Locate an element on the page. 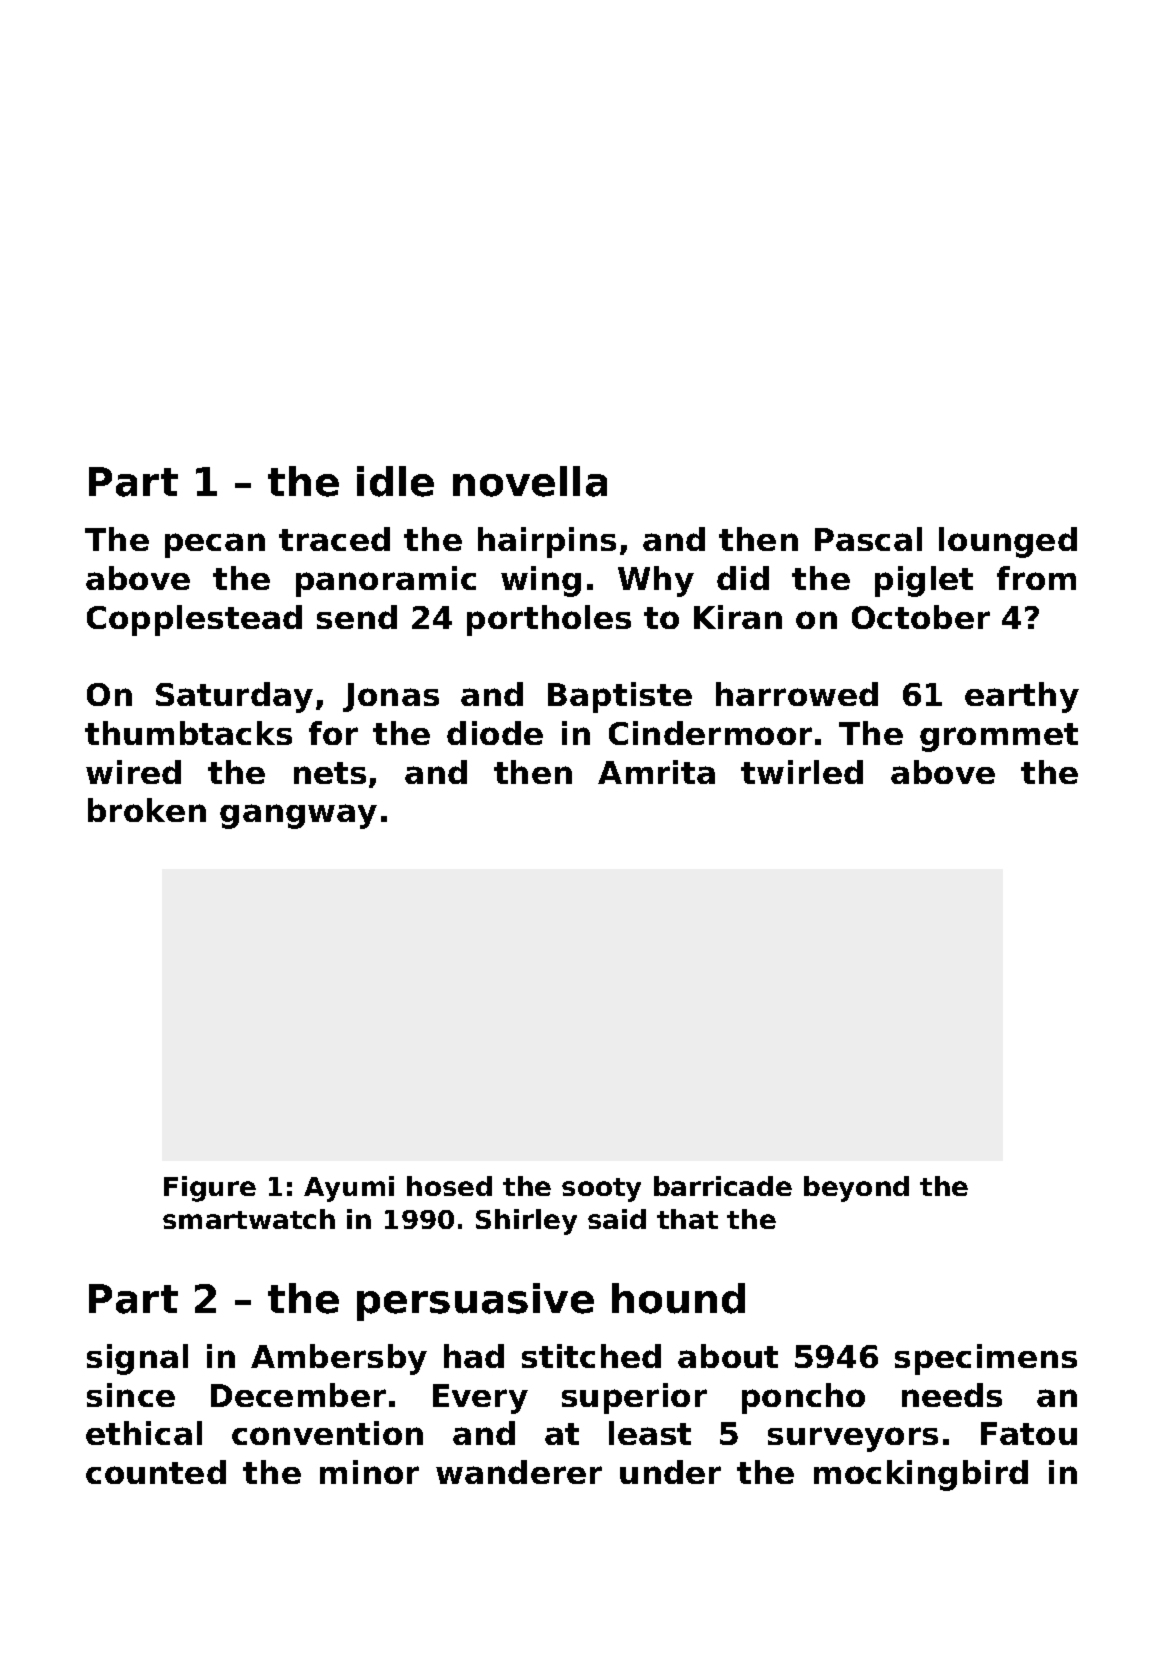 This image has height=1654, width=1165. idle is located at coordinates (395, 481).
